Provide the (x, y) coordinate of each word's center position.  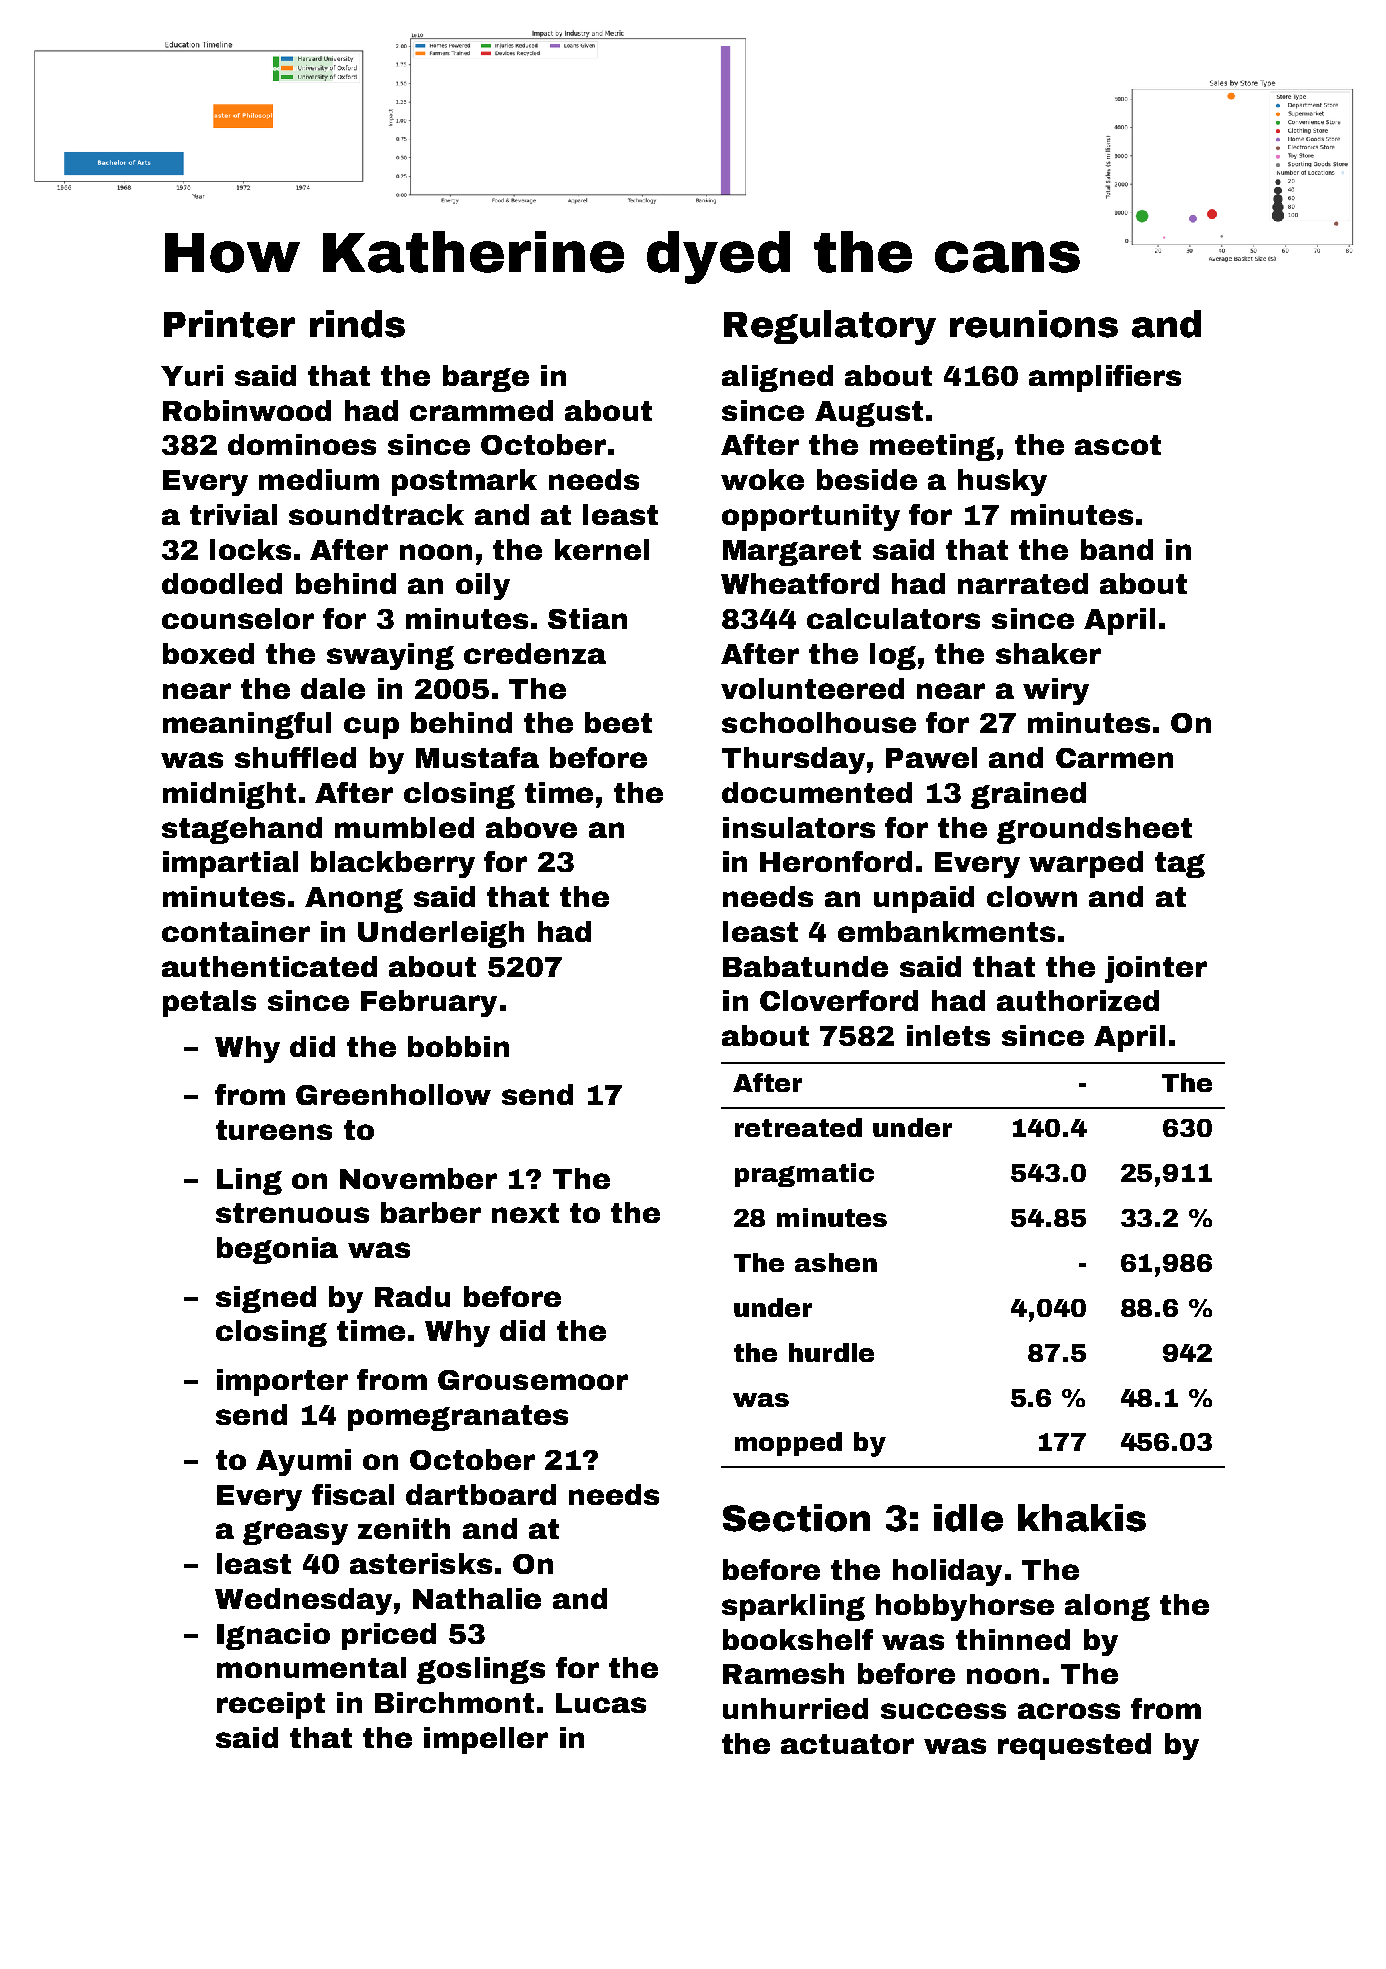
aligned (777, 378)
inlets (948, 1035)
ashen (836, 1262)
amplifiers (1105, 378)
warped (1086, 864)
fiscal (353, 1494)
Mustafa (477, 757)
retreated (798, 1127)
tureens (274, 1130)
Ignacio (273, 1636)
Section (796, 1518)
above (531, 827)
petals (209, 1003)
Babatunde (805, 966)
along (1107, 1607)
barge (486, 378)
